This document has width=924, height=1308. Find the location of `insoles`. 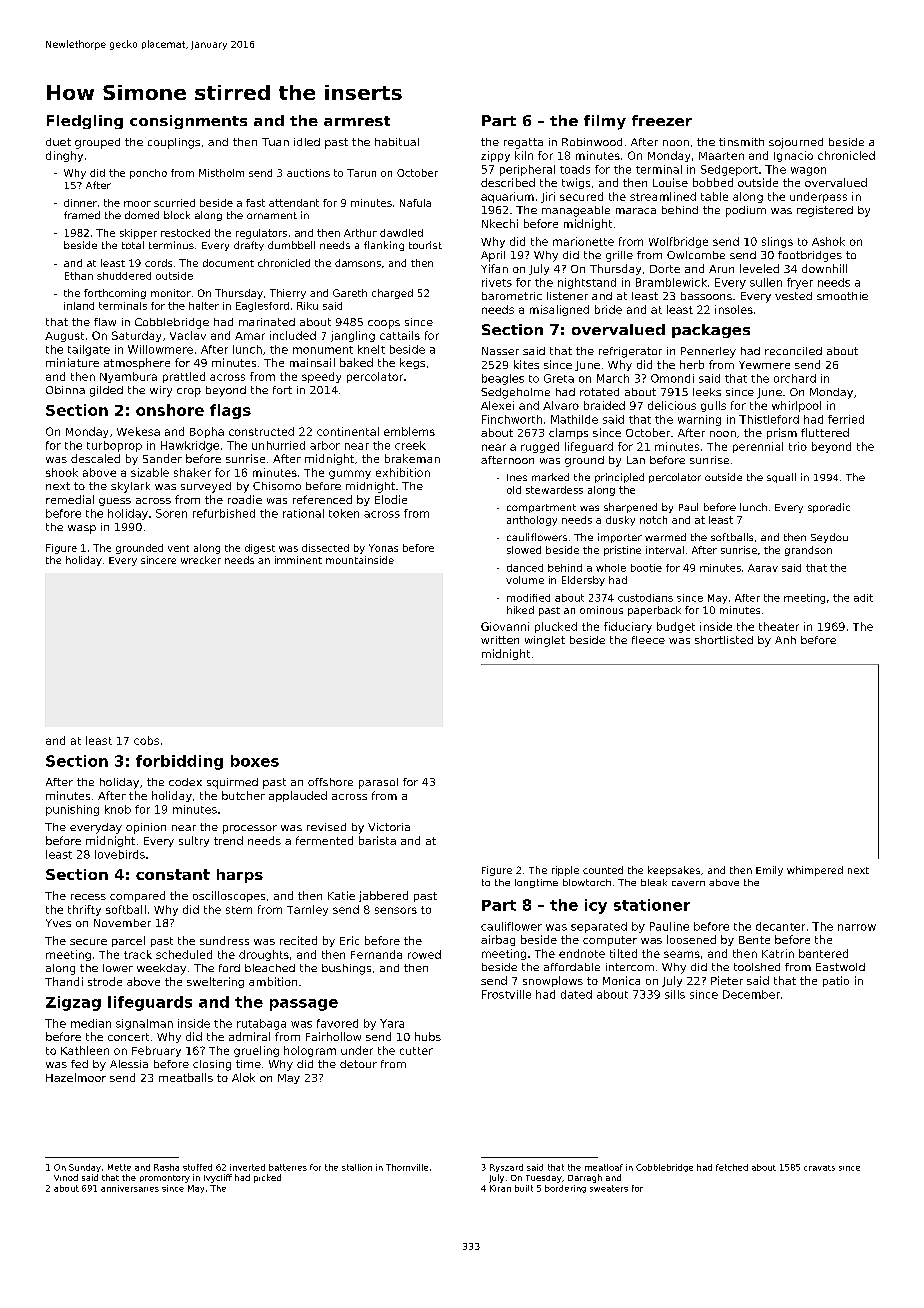

insoles is located at coordinates (734, 309).
